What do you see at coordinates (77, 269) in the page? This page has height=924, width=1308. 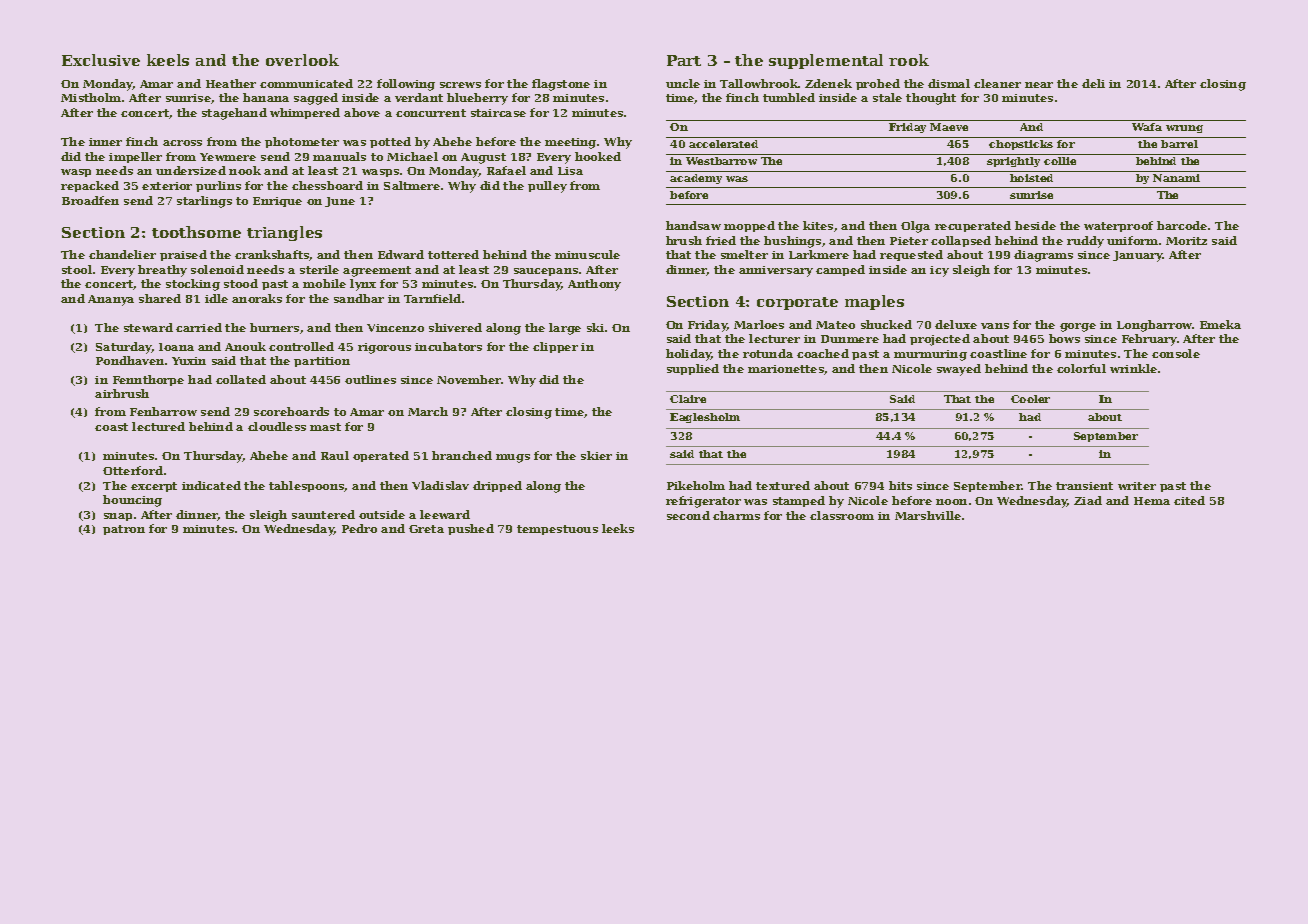 I see `stool` at bounding box center [77, 269].
